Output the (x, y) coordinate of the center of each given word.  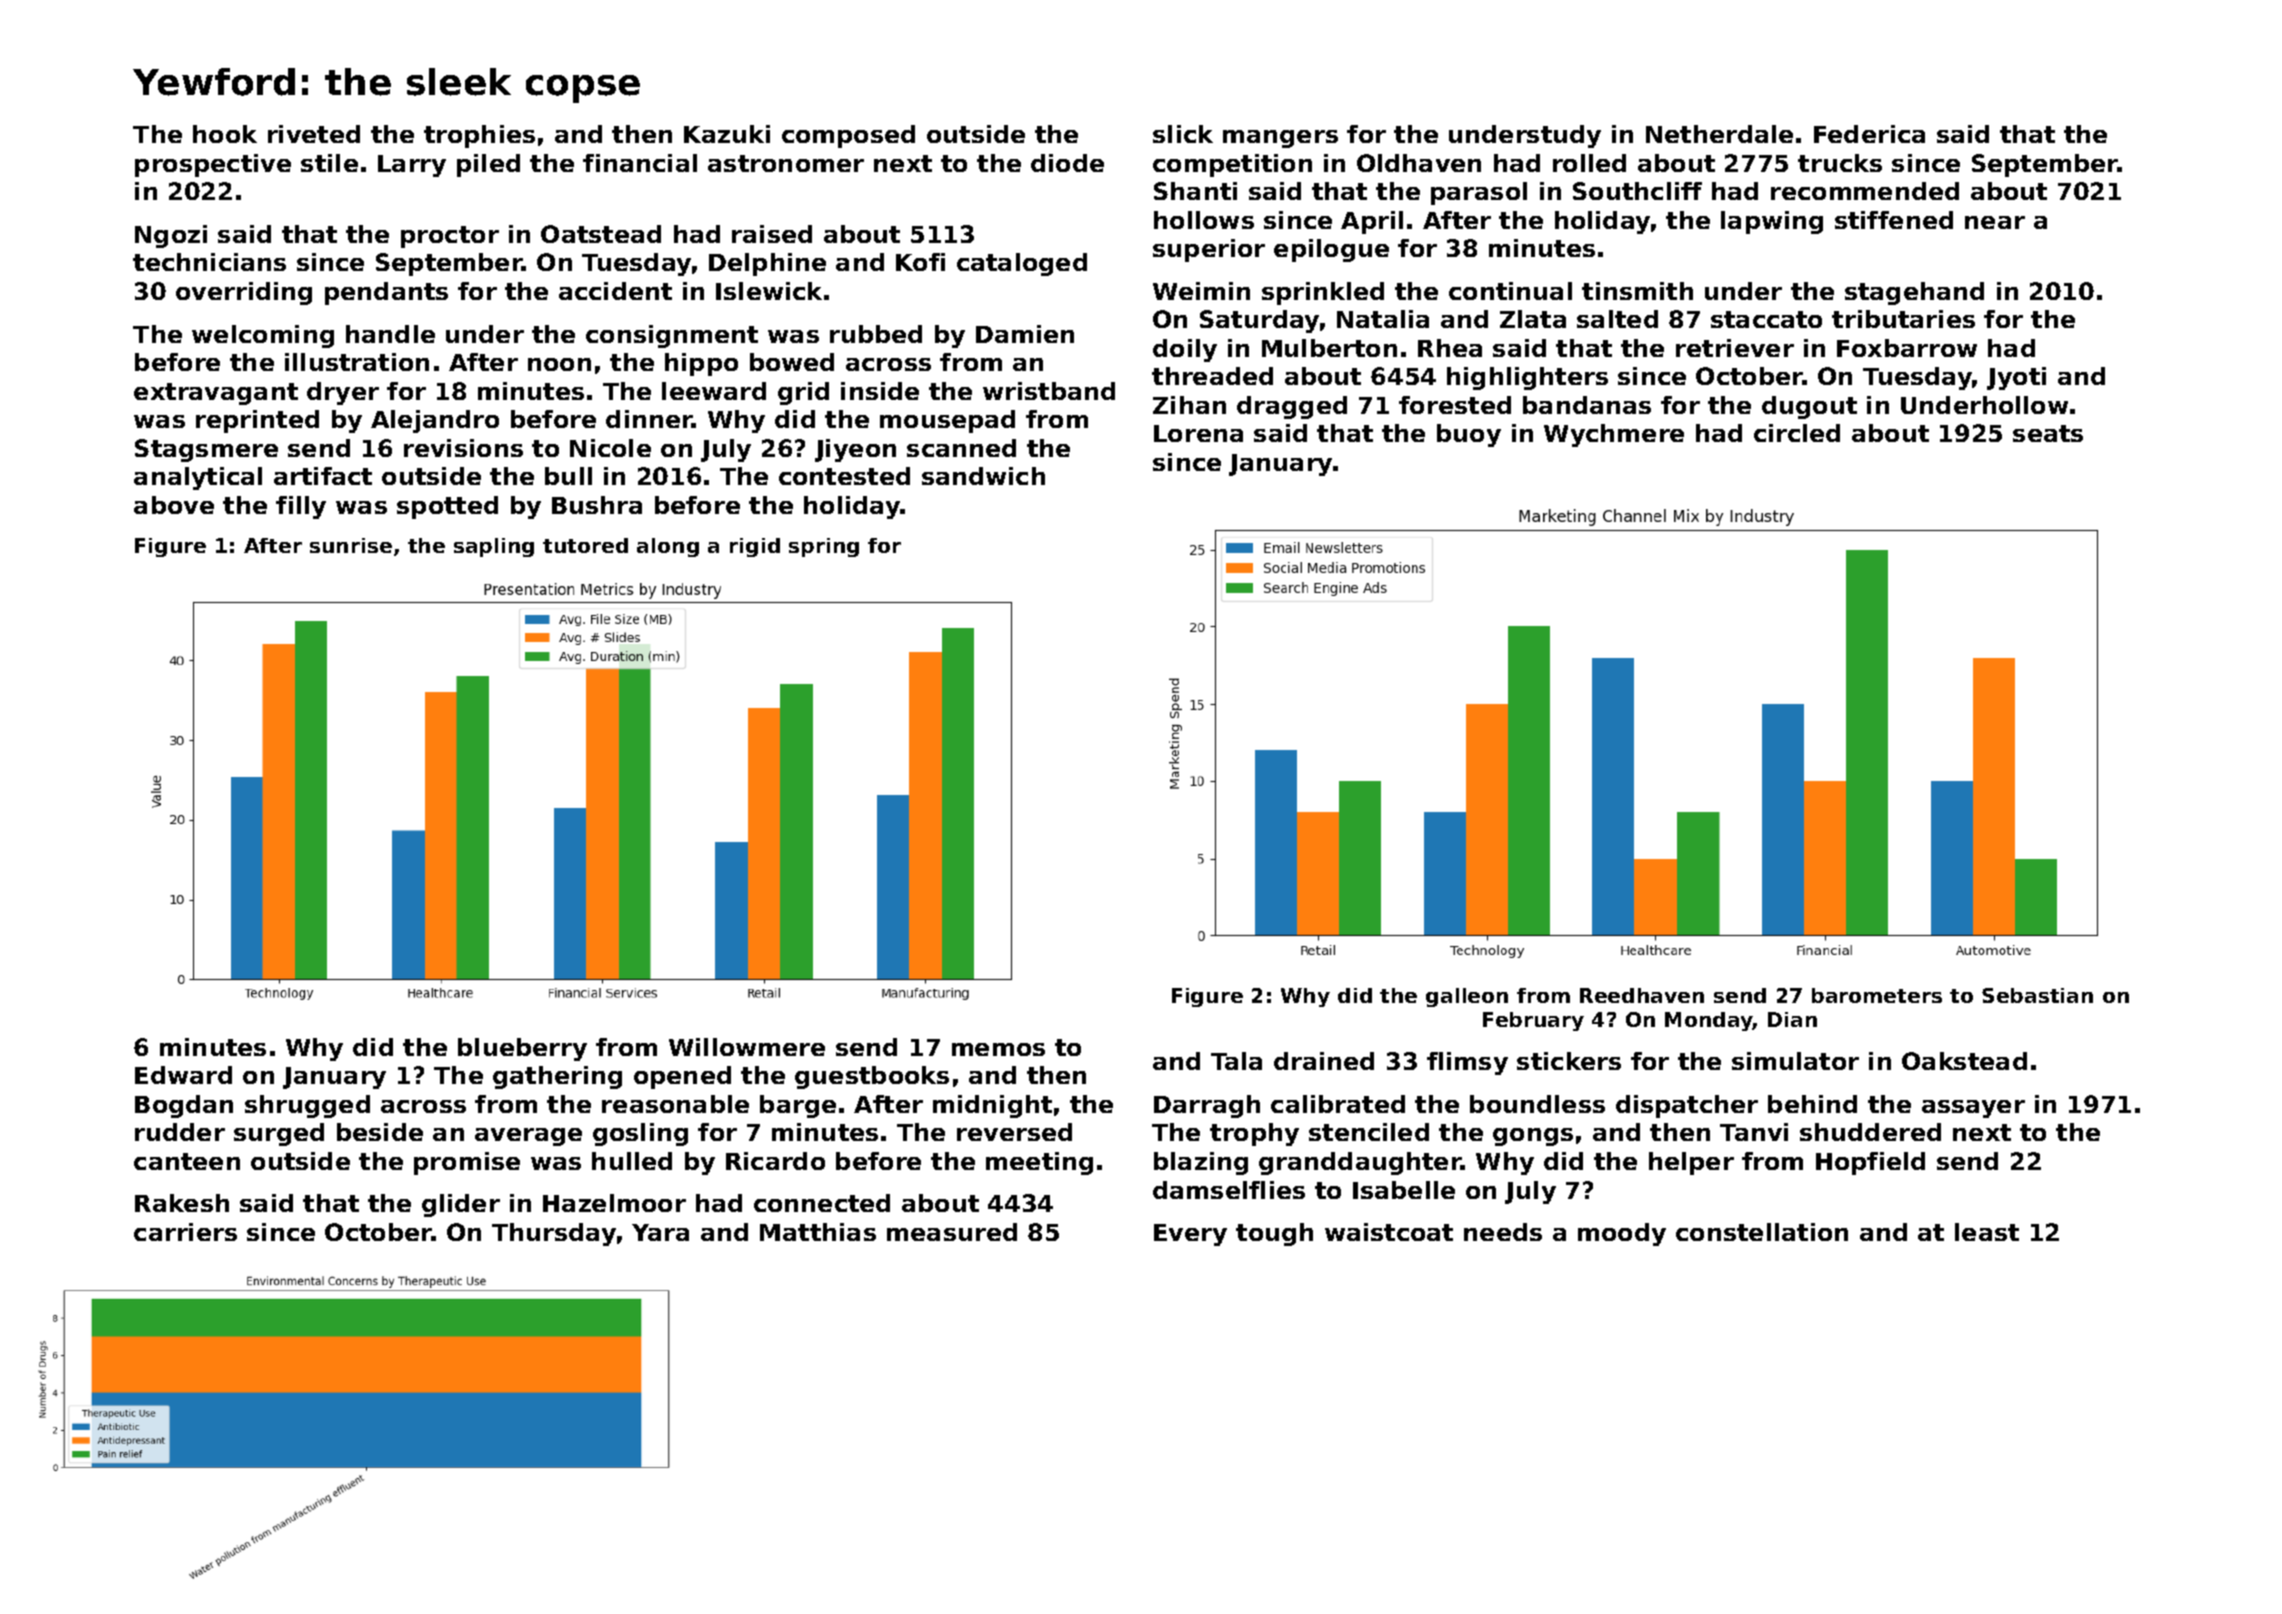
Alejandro (435, 421)
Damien (1025, 334)
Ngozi (171, 236)
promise (467, 1163)
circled (1797, 433)
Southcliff (1637, 191)
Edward (183, 1075)
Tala (1236, 1061)
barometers (1877, 995)
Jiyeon (855, 450)
